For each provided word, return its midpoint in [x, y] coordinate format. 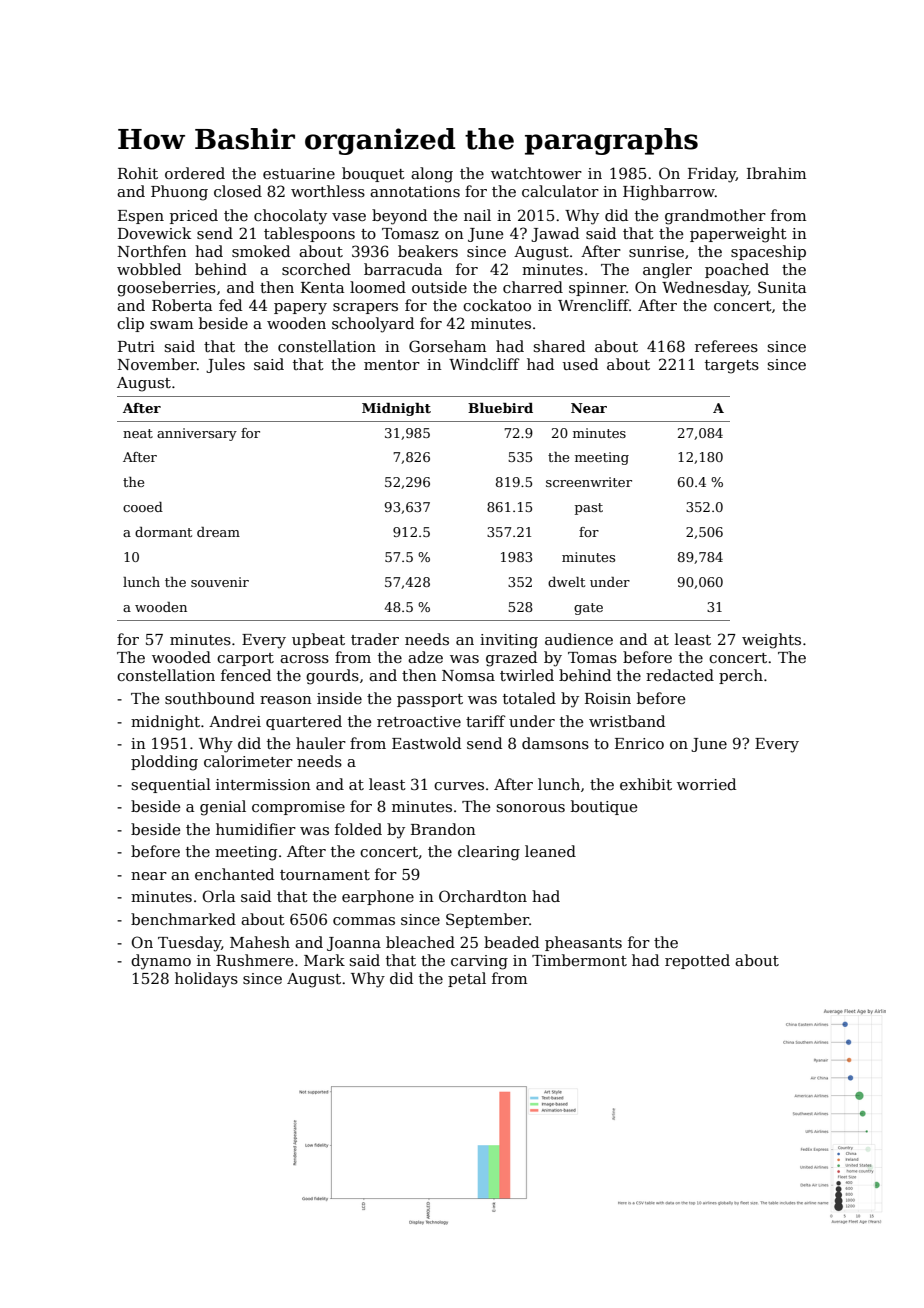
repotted [697, 961]
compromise [298, 808]
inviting [509, 641]
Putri [136, 346]
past [589, 509]
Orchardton [483, 896]
